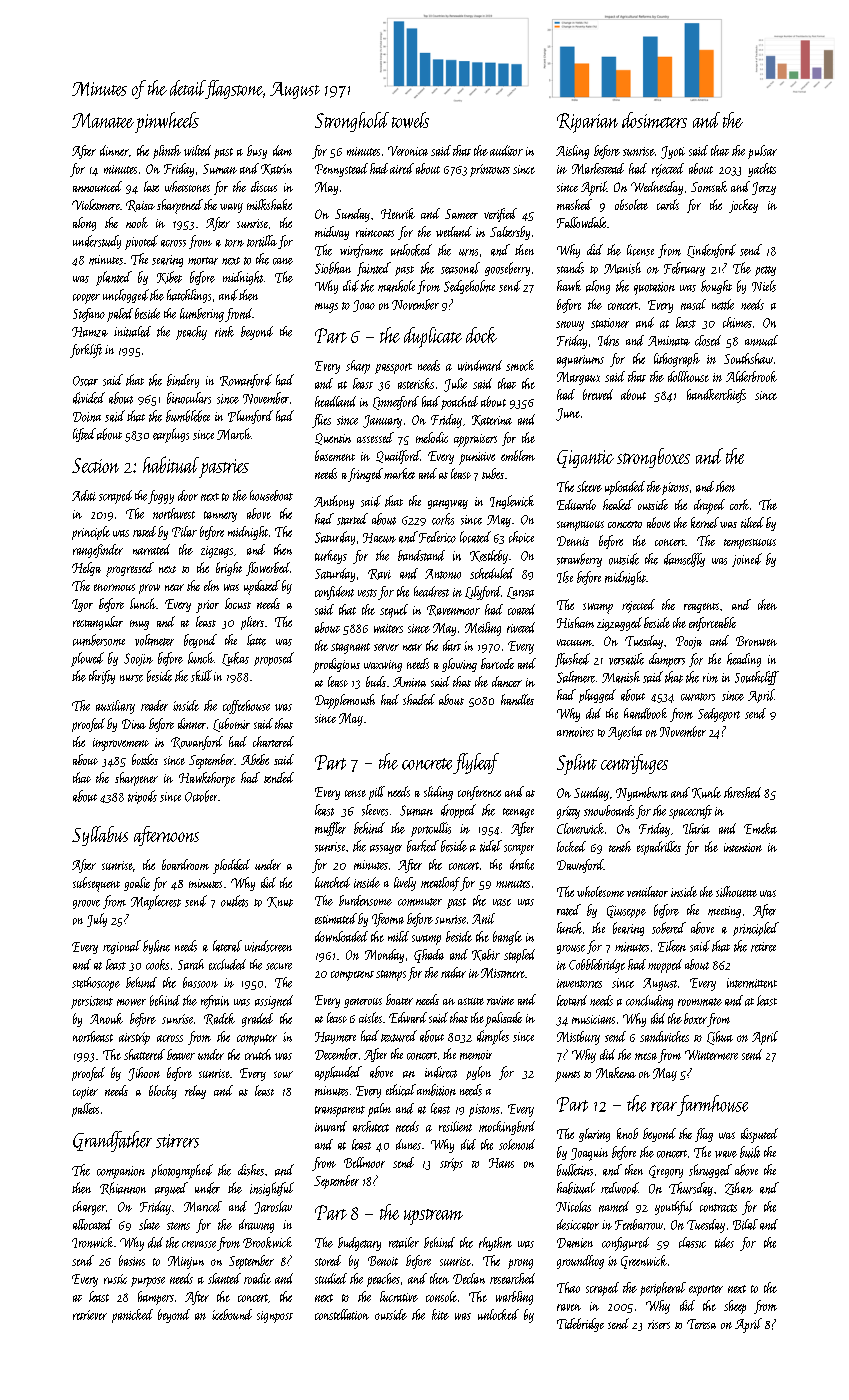 This screenshot has width=849, height=1400. Describe the element at coordinates (580, 866) in the screenshot. I see `Dawnford` at that location.
